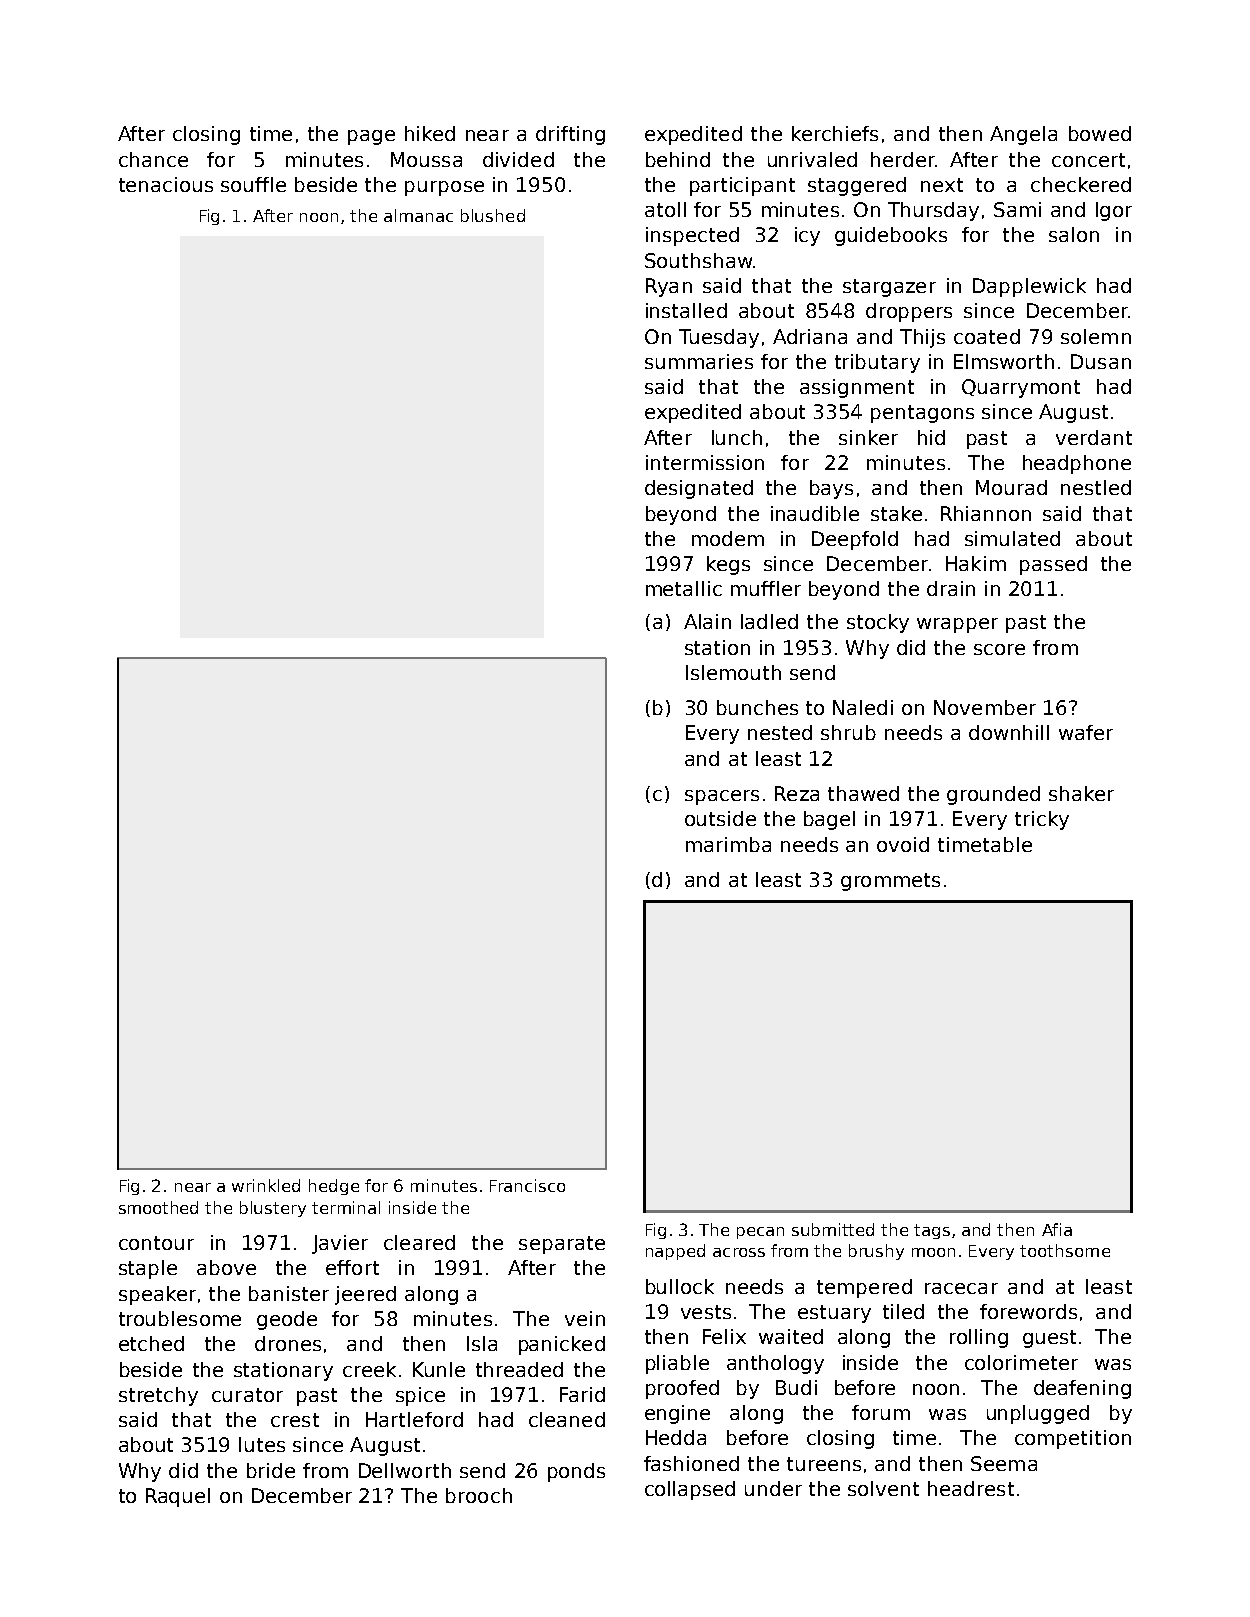 The height and width of the screenshot is (1617, 1250). What do you see at coordinates (722, 797) in the screenshot?
I see `spacers` at bounding box center [722, 797].
